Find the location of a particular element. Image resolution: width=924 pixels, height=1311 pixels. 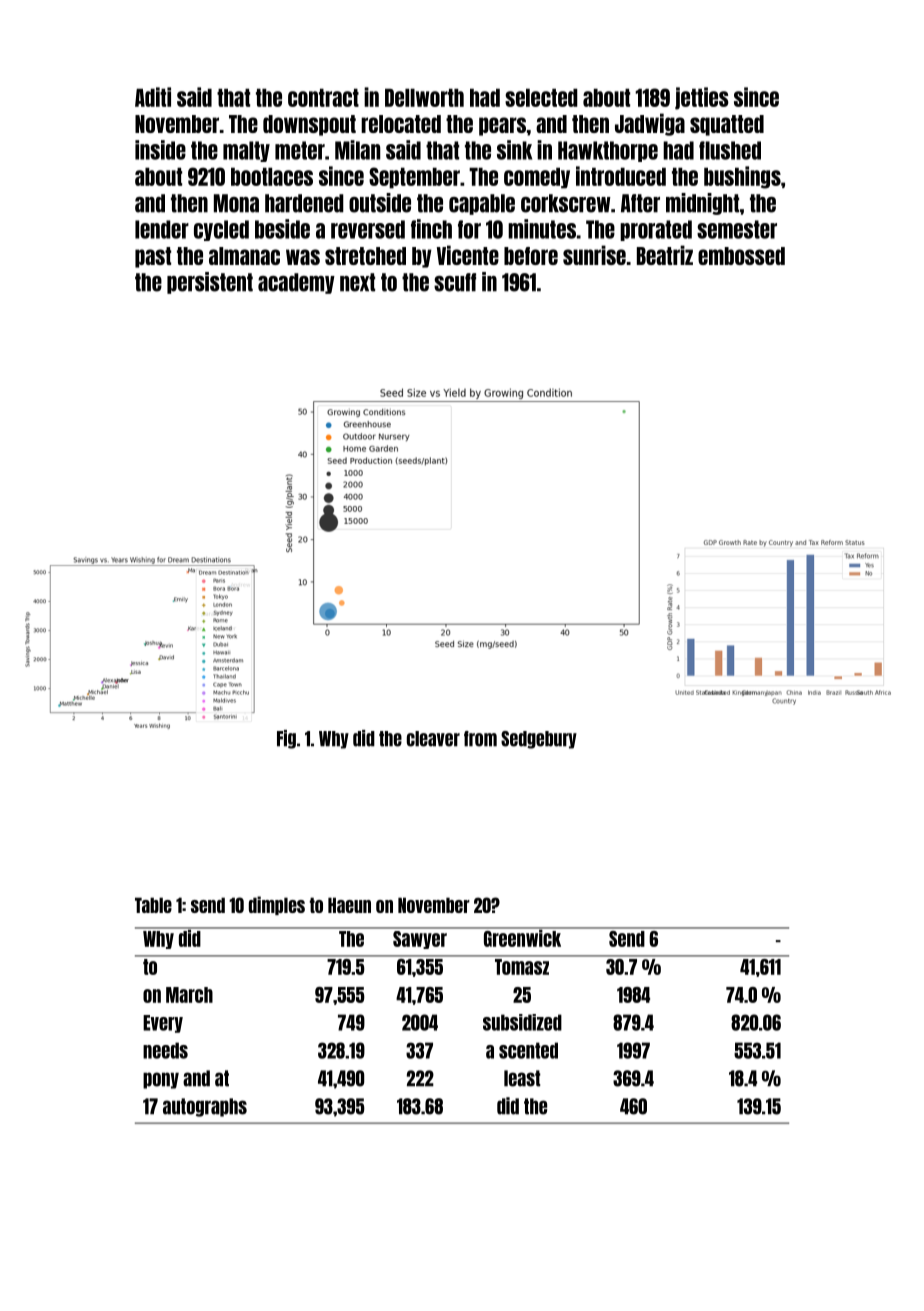

Fig is located at coordinates (286, 739).
